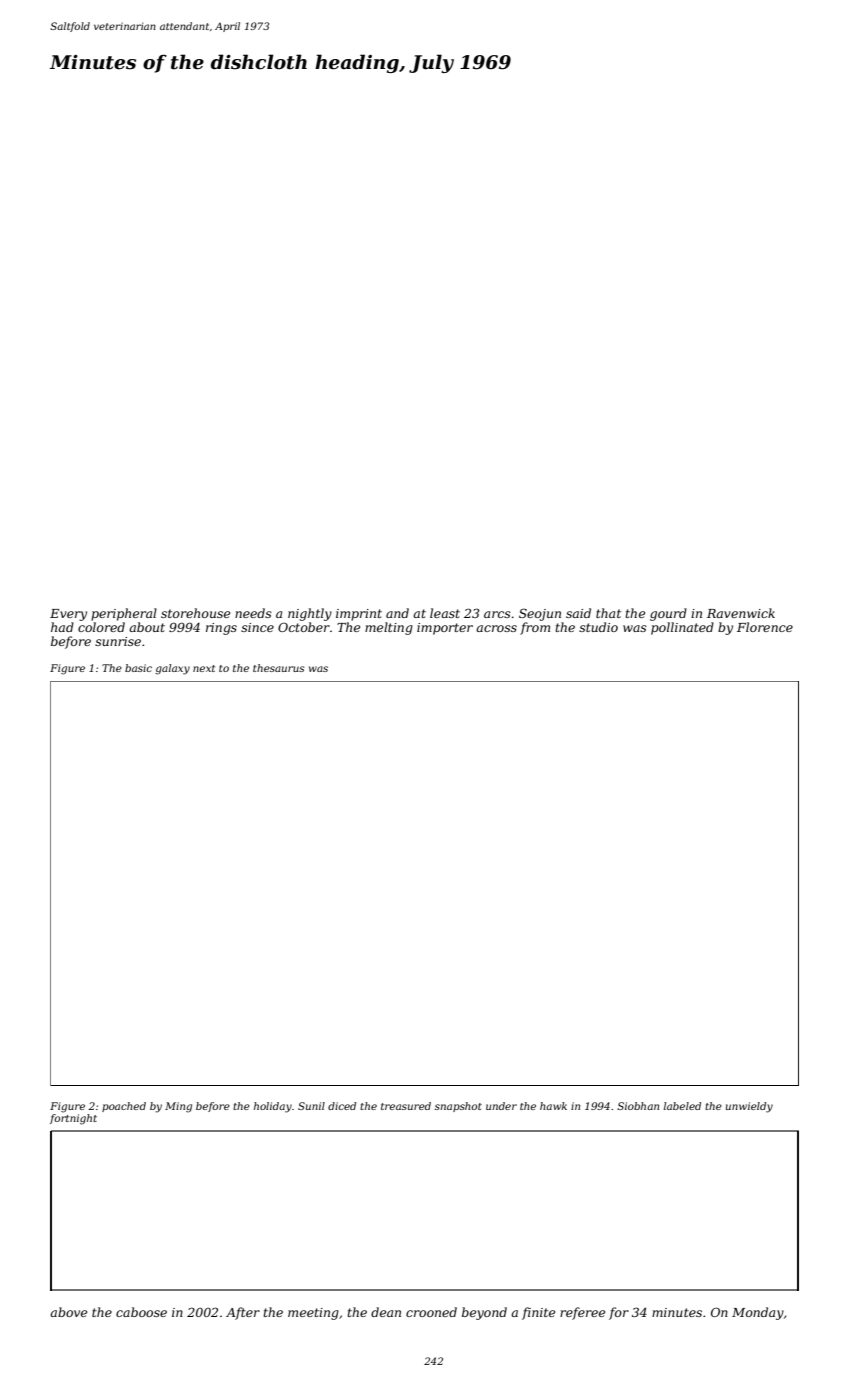 This image has width=849, height=1400. What do you see at coordinates (204, 668) in the image?
I see `next` at bounding box center [204, 668].
